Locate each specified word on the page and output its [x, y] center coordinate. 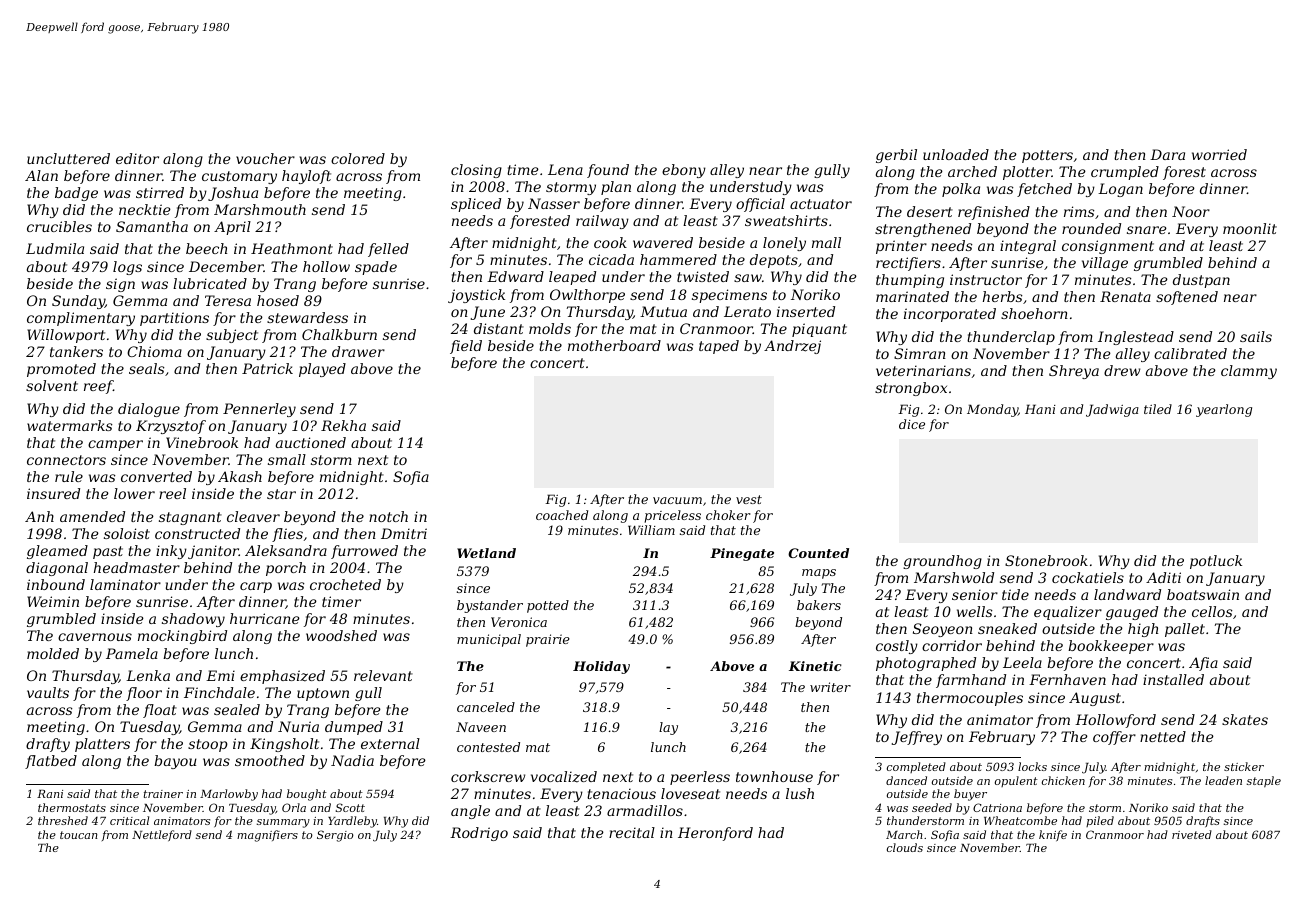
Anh [39, 516]
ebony [684, 171]
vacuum [677, 500]
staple [1264, 782]
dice [912, 424]
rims [1079, 211]
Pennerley [259, 410]
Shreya [1074, 372]
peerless [700, 778]
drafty [48, 745]
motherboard [614, 345]
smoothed [270, 760]
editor [137, 158]
